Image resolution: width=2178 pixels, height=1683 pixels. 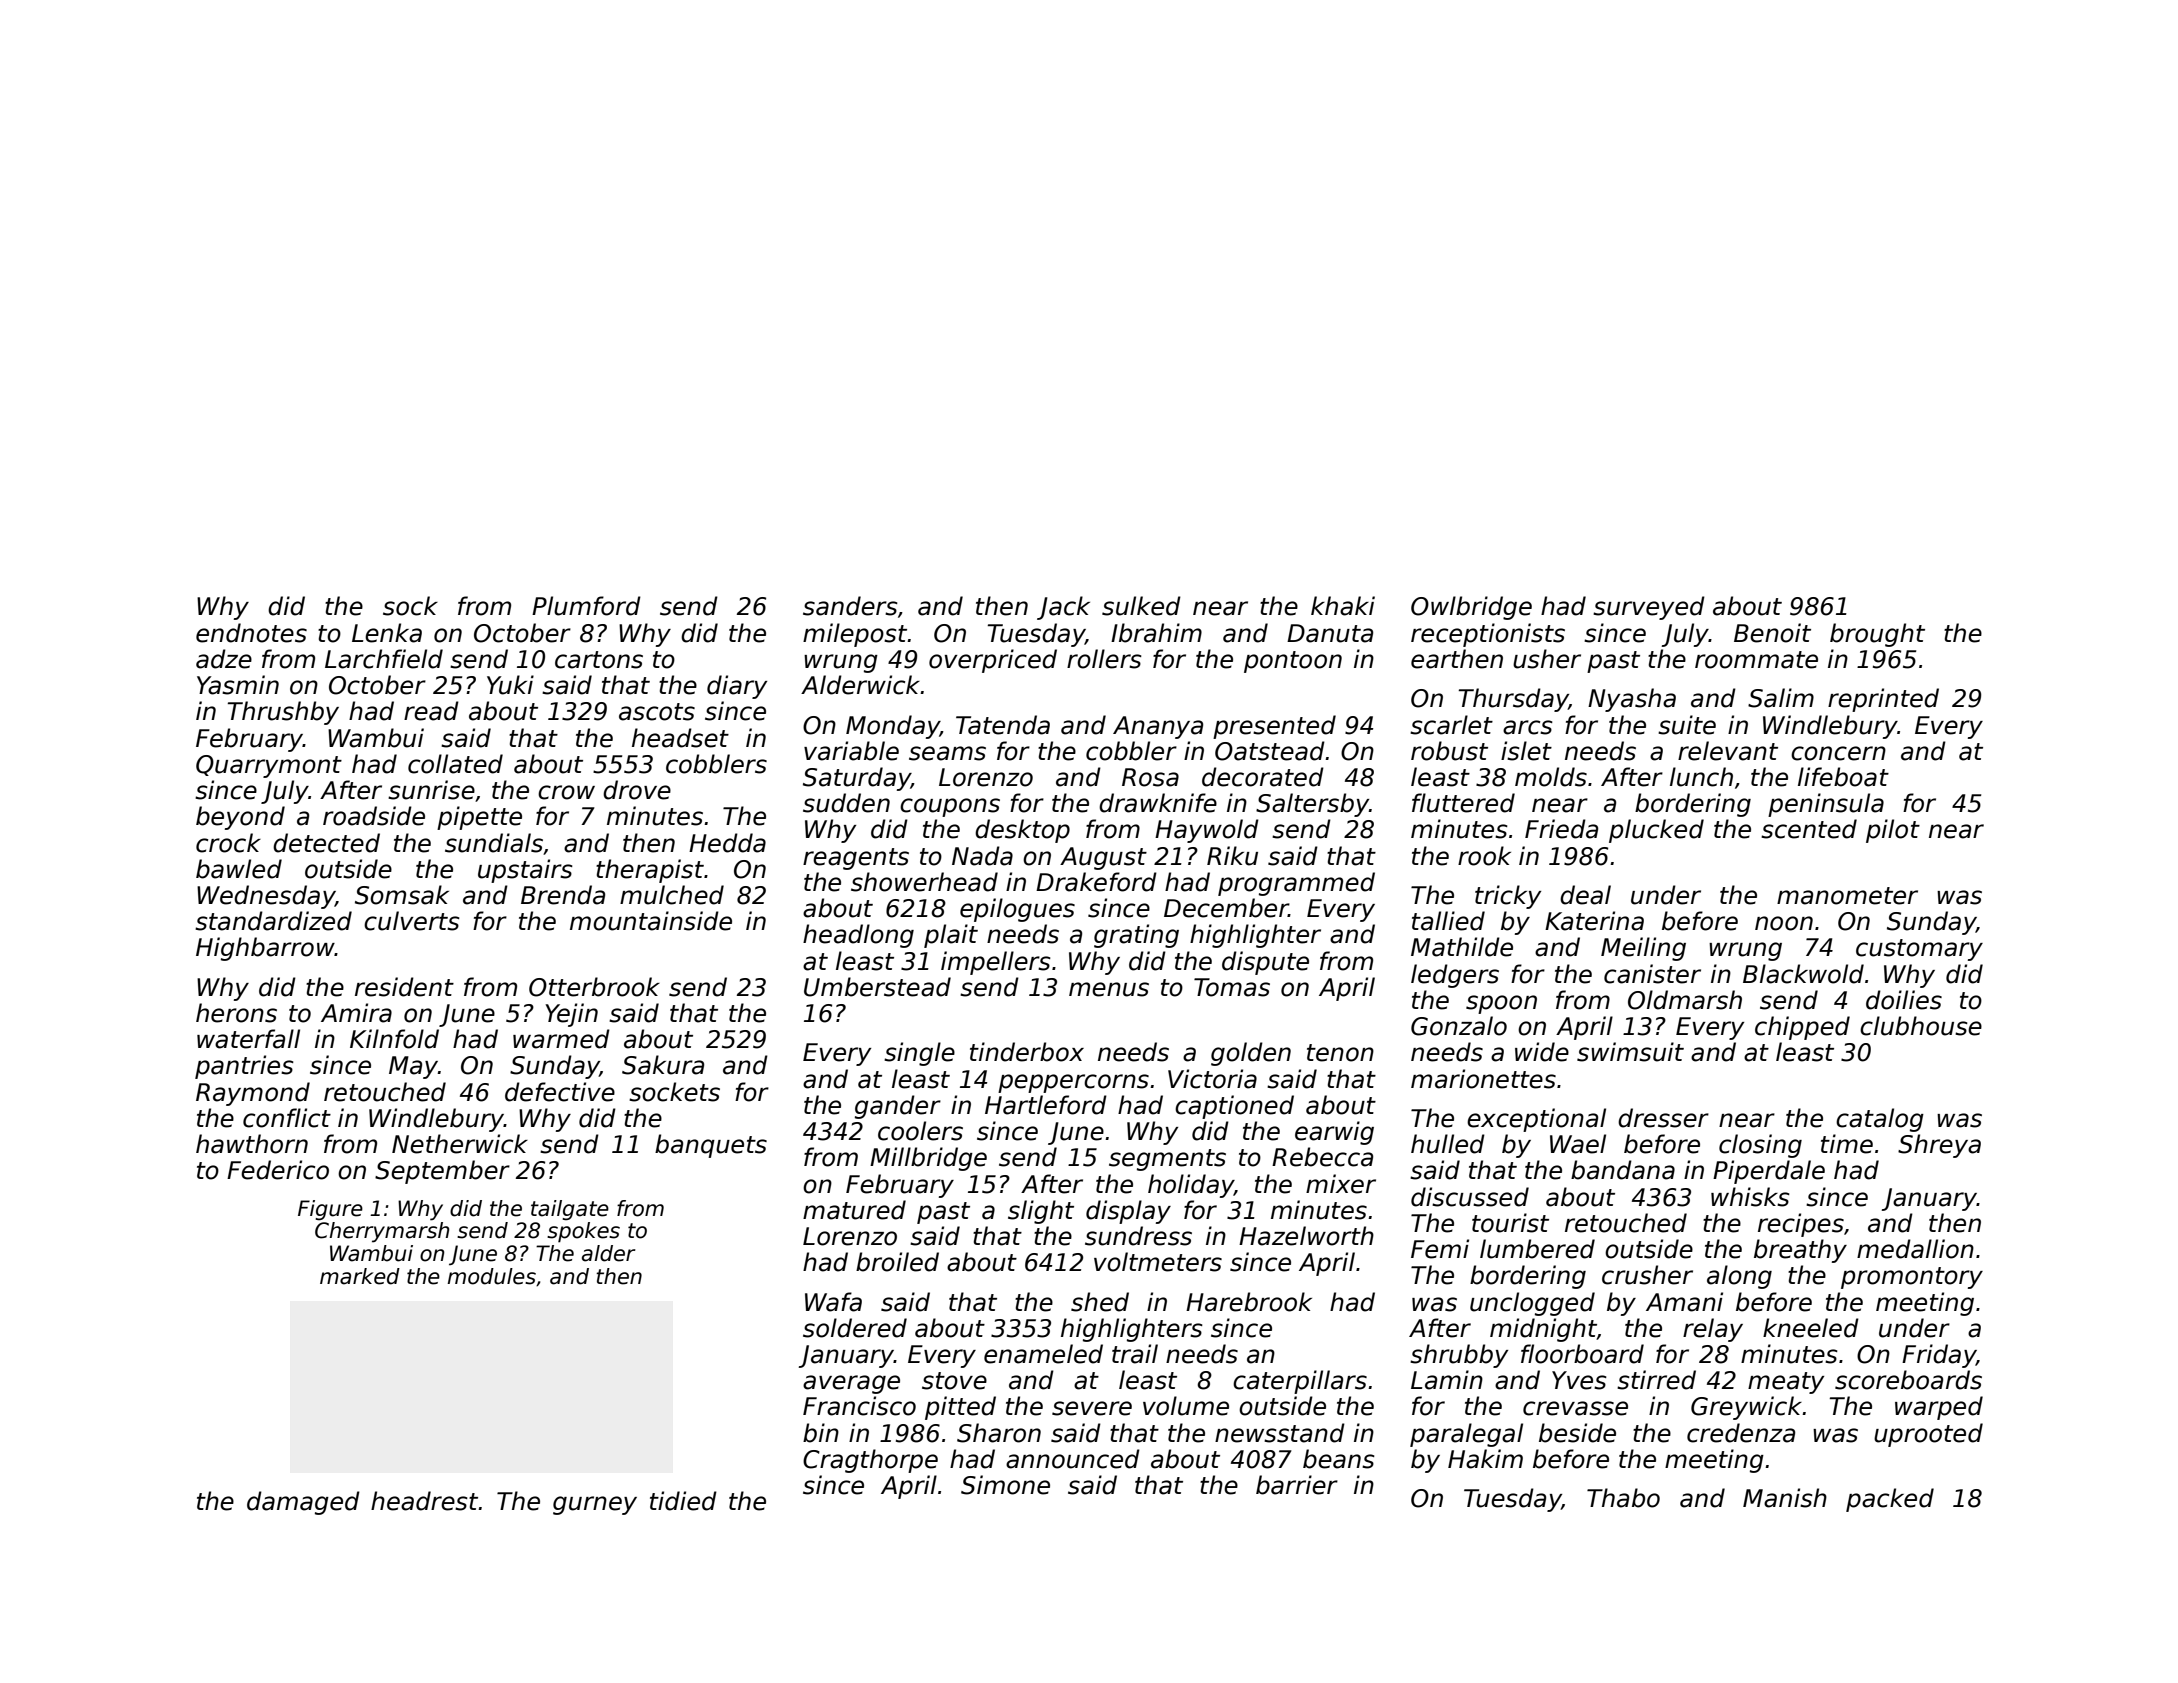 What do you see at coordinates (727, 843) in the screenshot?
I see `Hedda` at bounding box center [727, 843].
